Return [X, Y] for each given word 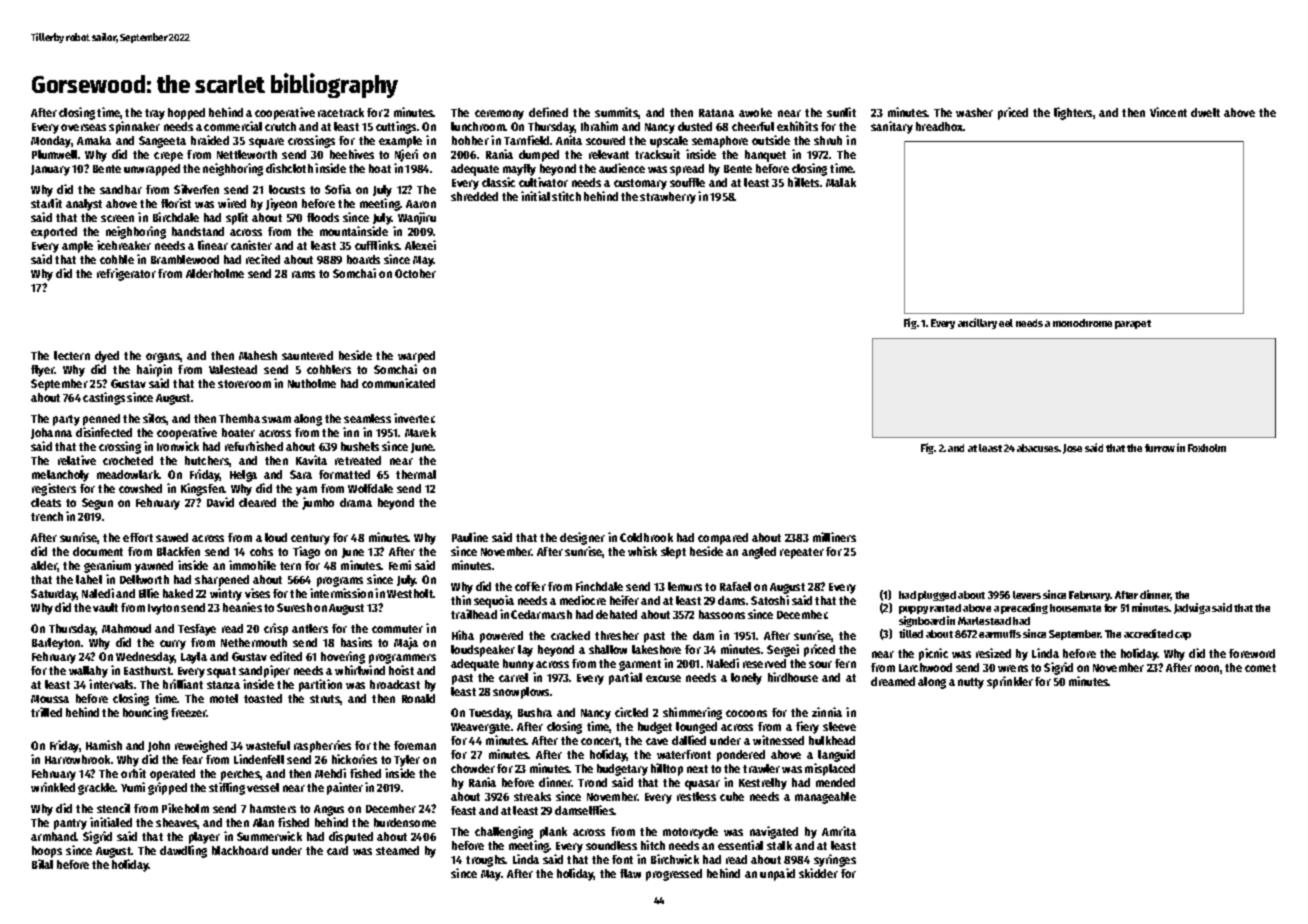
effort [138, 537]
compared [723, 539]
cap [1183, 636]
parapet [1133, 324]
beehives [352, 154]
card [337, 850]
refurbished [254, 446]
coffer [530, 586]
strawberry [668, 198]
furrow [1160, 448]
